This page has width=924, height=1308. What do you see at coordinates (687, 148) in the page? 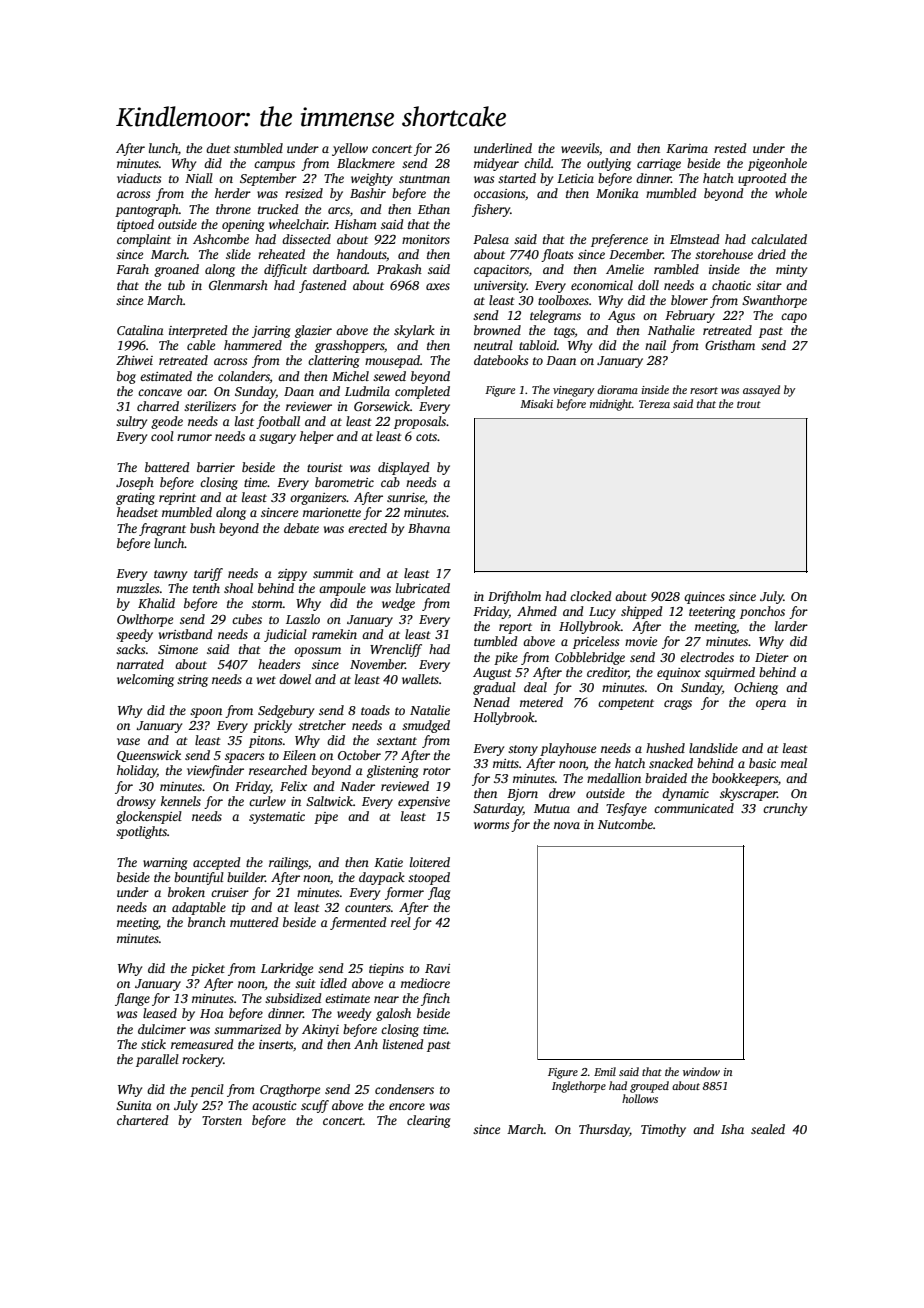
I see `Karima` at bounding box center [687, 148].
